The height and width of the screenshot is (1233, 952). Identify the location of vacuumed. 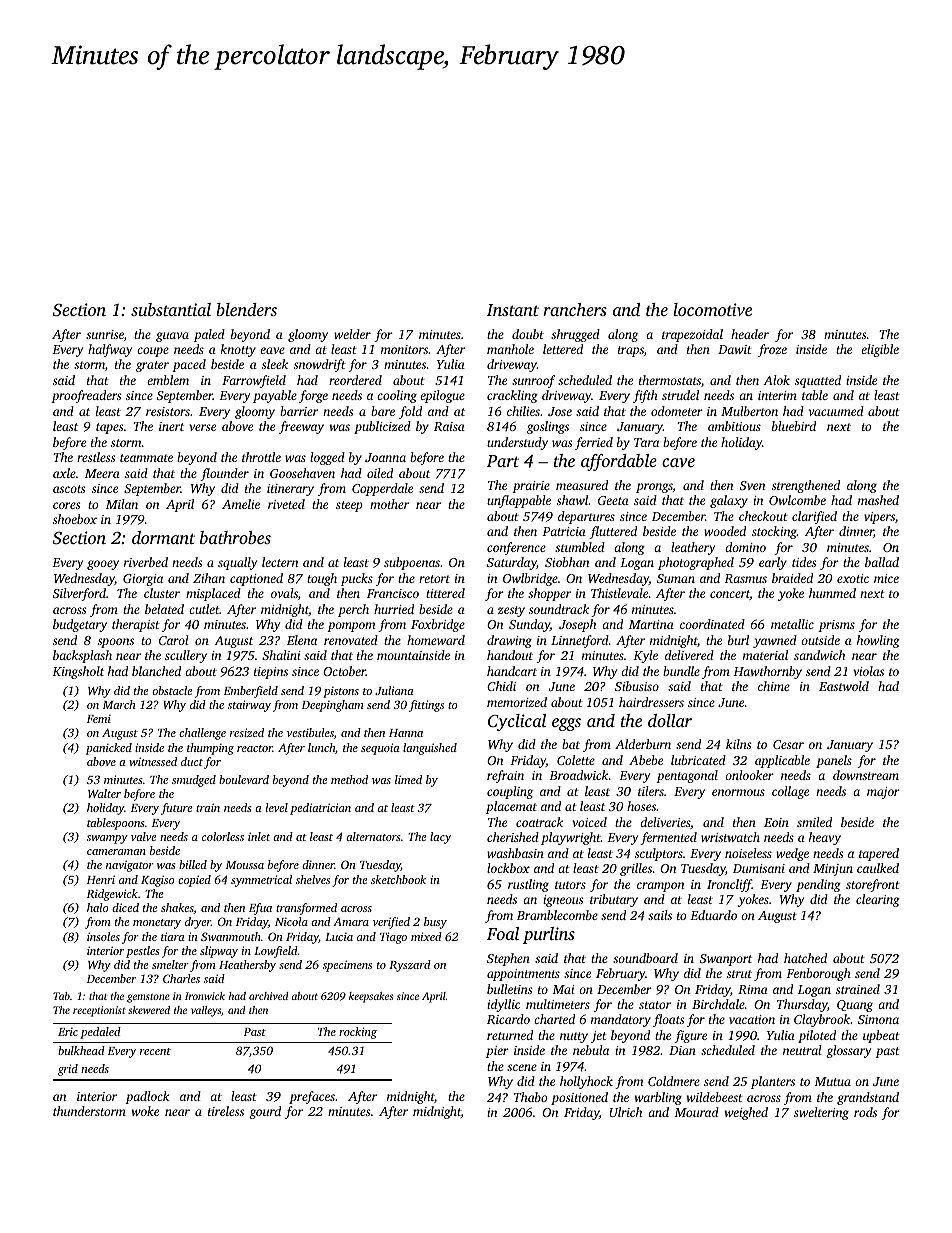
(836, 411).
